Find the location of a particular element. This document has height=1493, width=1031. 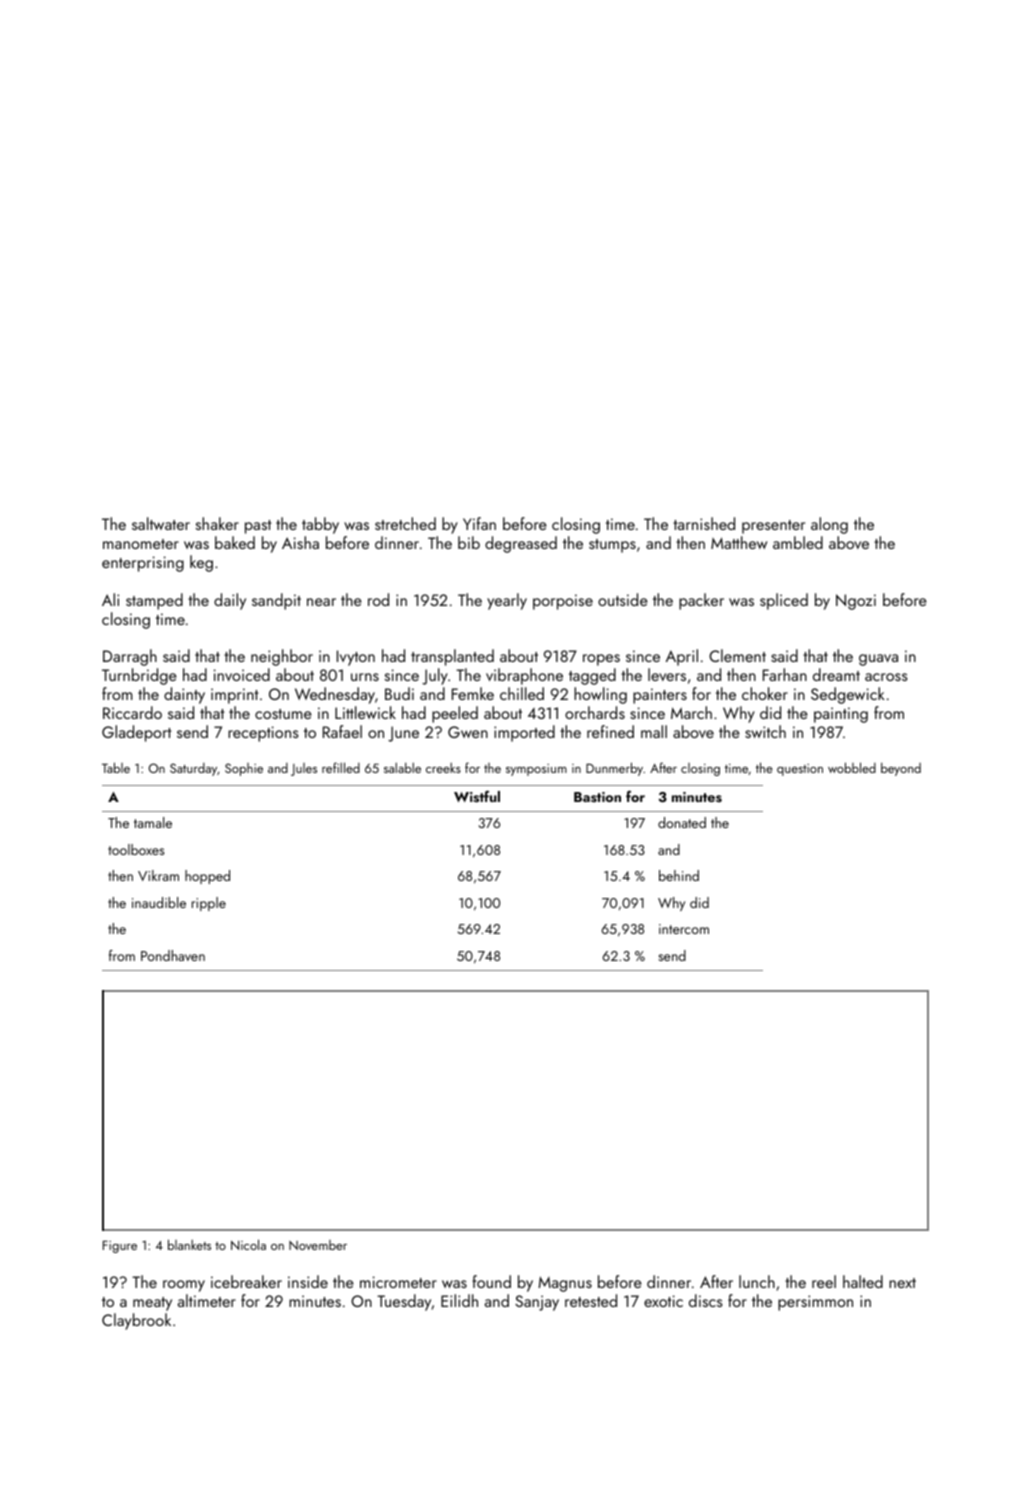

Rafael is located at coordinates (342, 731).
